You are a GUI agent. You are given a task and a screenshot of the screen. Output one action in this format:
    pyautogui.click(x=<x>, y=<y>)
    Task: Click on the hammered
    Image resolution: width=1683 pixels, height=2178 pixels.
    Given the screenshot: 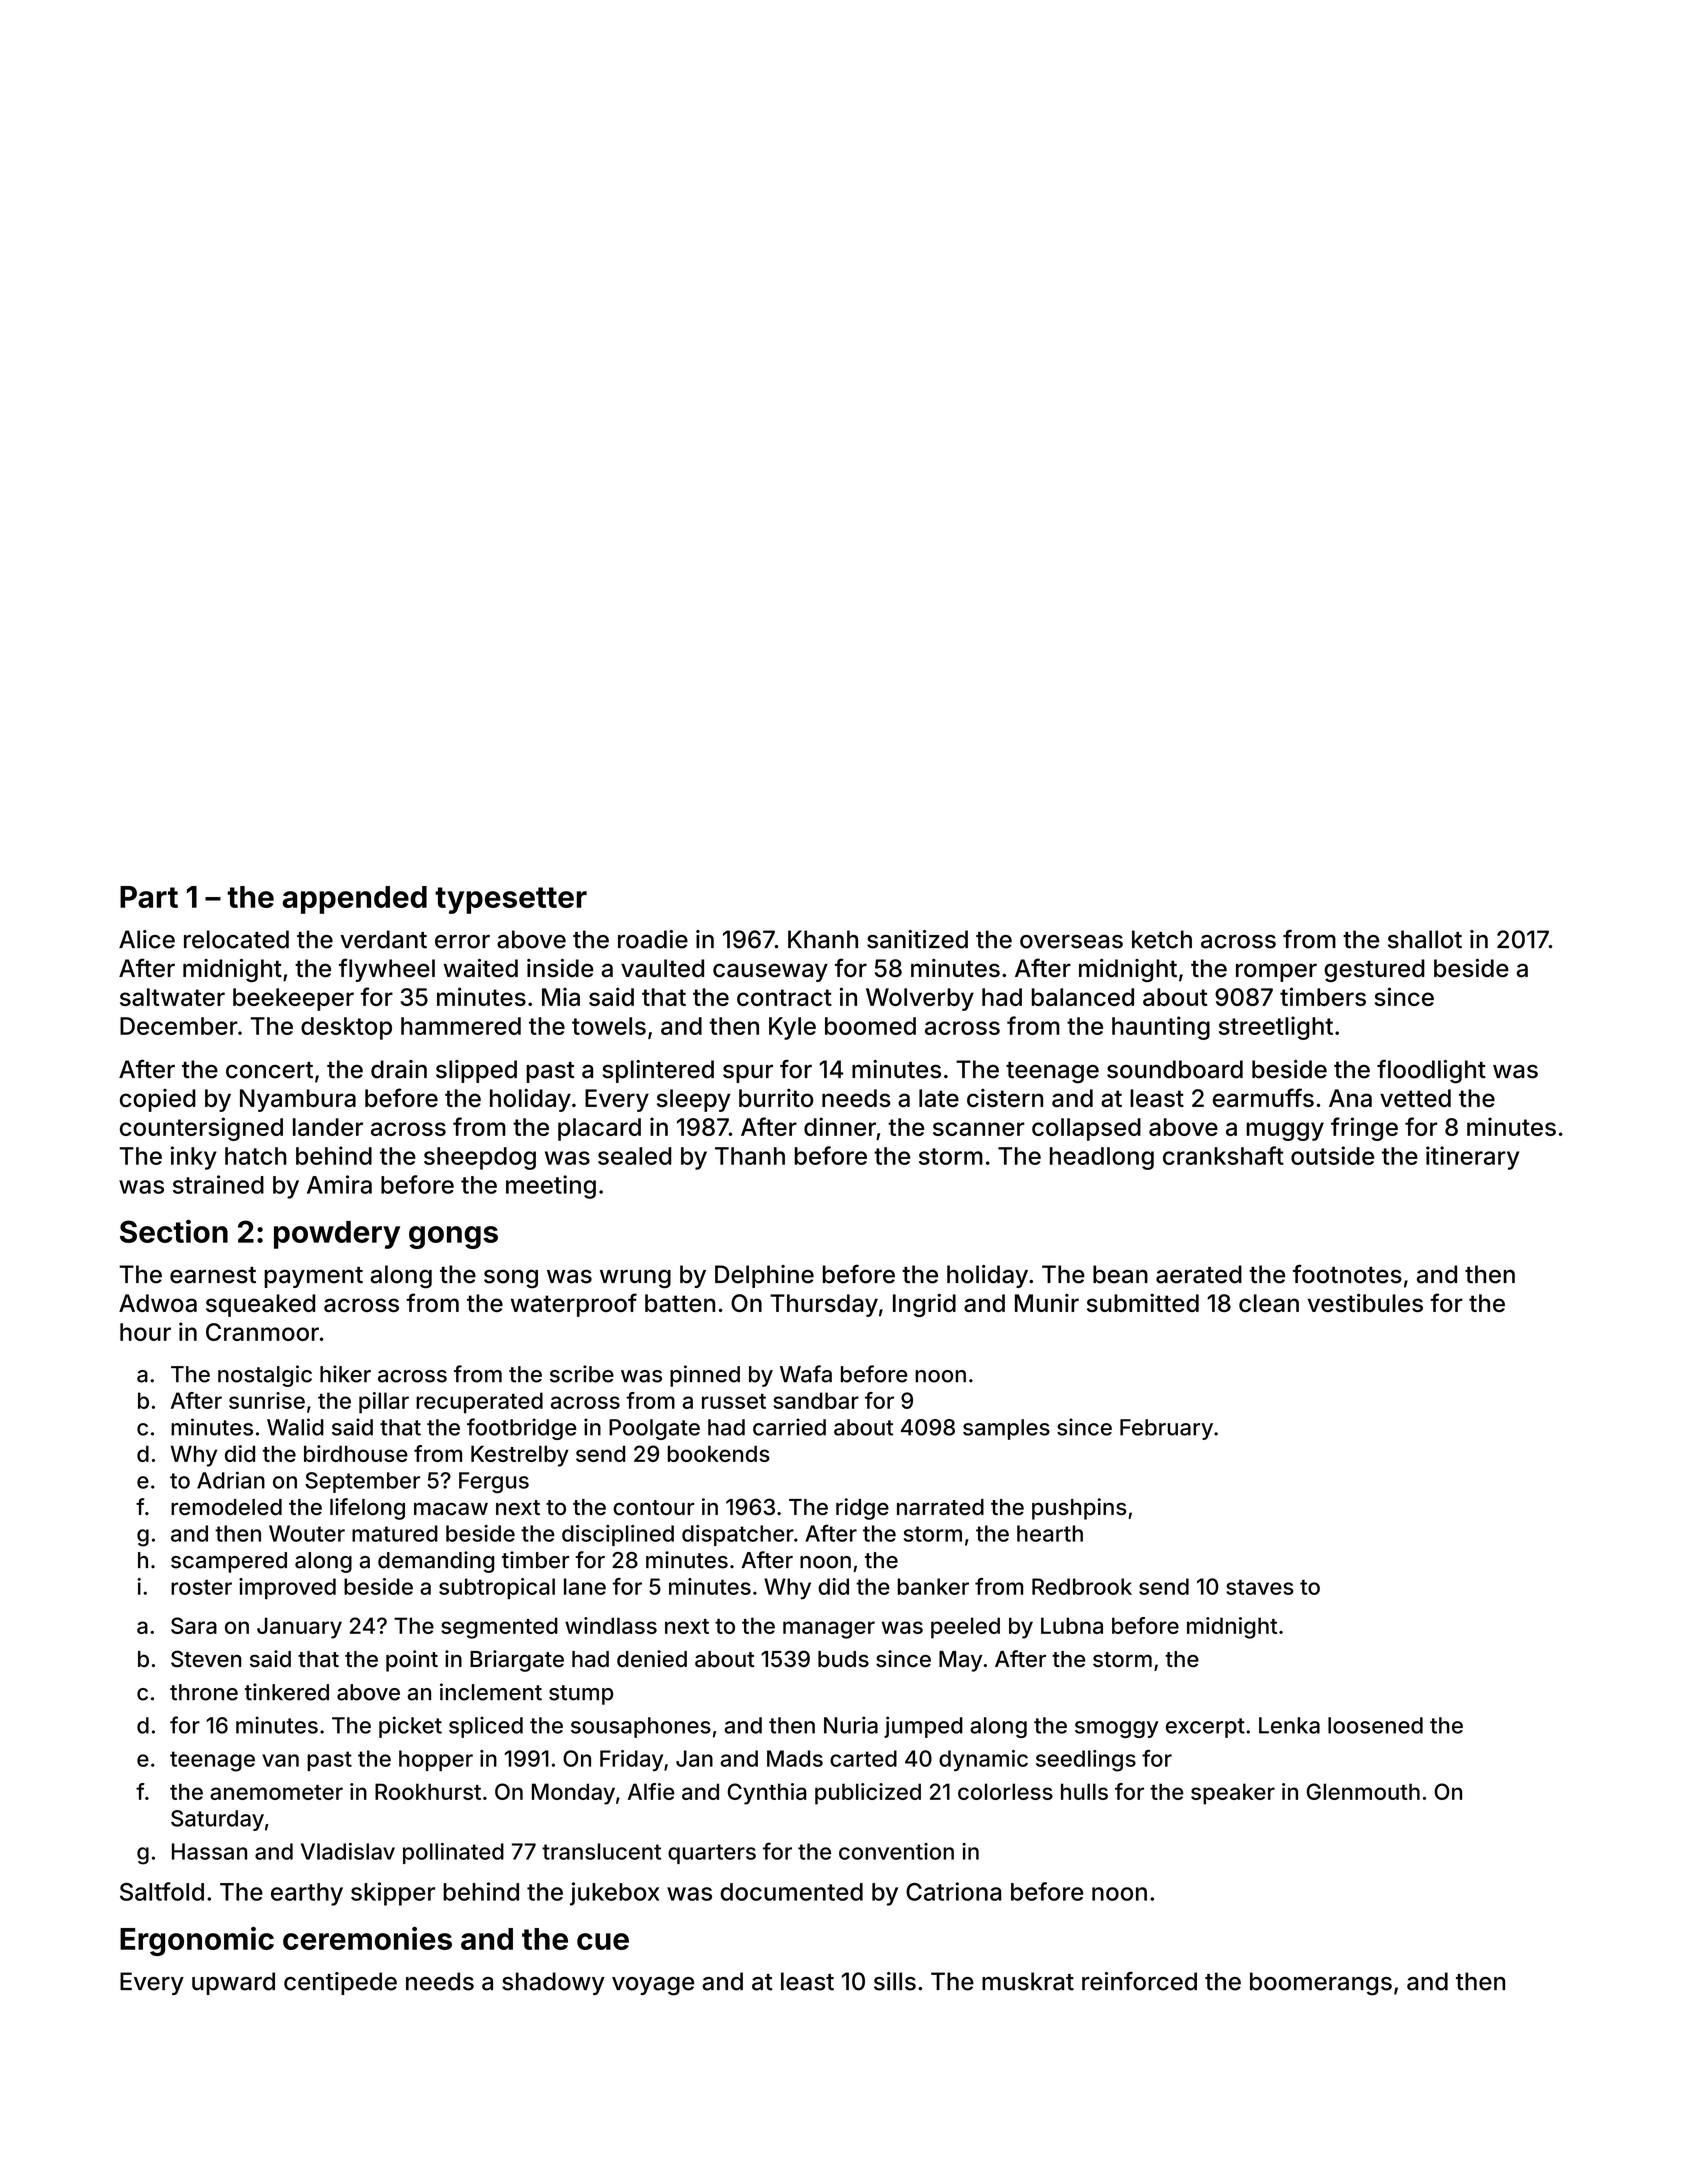 What is the action you would take?
    pyautogui.click(x=461, y=1026)
